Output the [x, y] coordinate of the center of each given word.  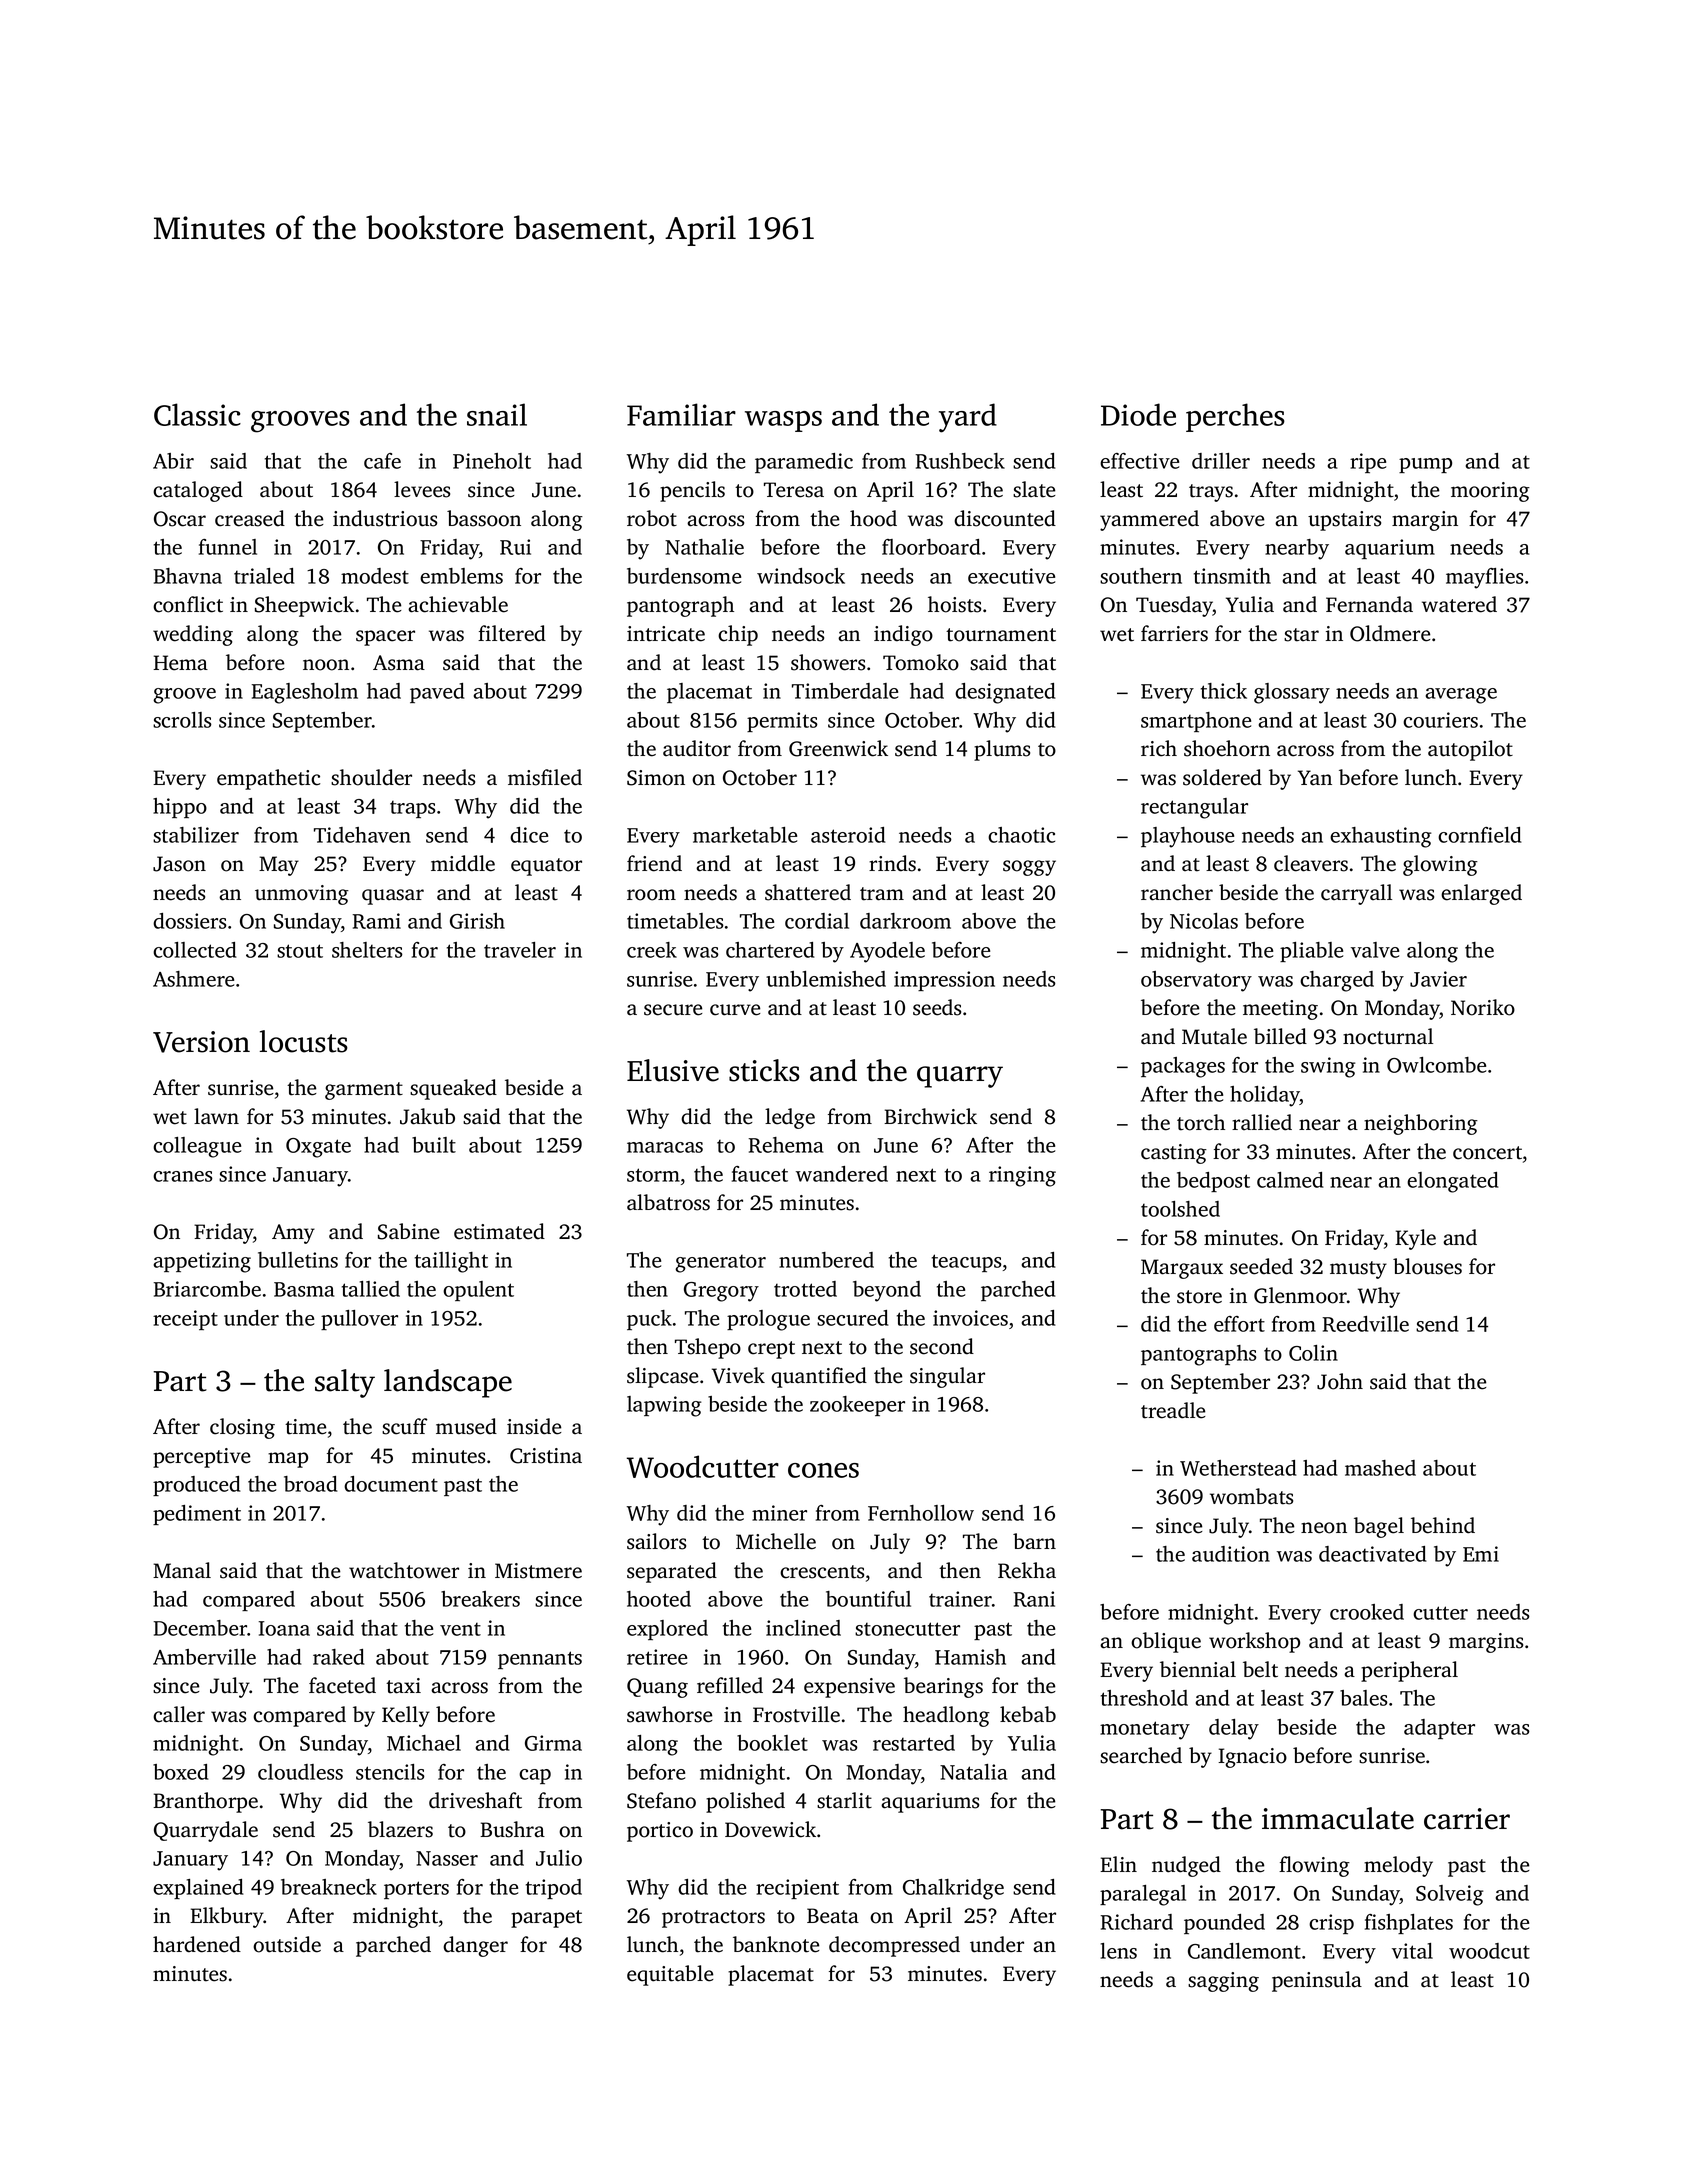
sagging [1223, 1982]
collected [195, 950]
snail [497, 414]
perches [1235, 417]
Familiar [681, 414]
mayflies [1485, 578]
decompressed [894, 1946]
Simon [656, 778]
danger [475, 1946]
